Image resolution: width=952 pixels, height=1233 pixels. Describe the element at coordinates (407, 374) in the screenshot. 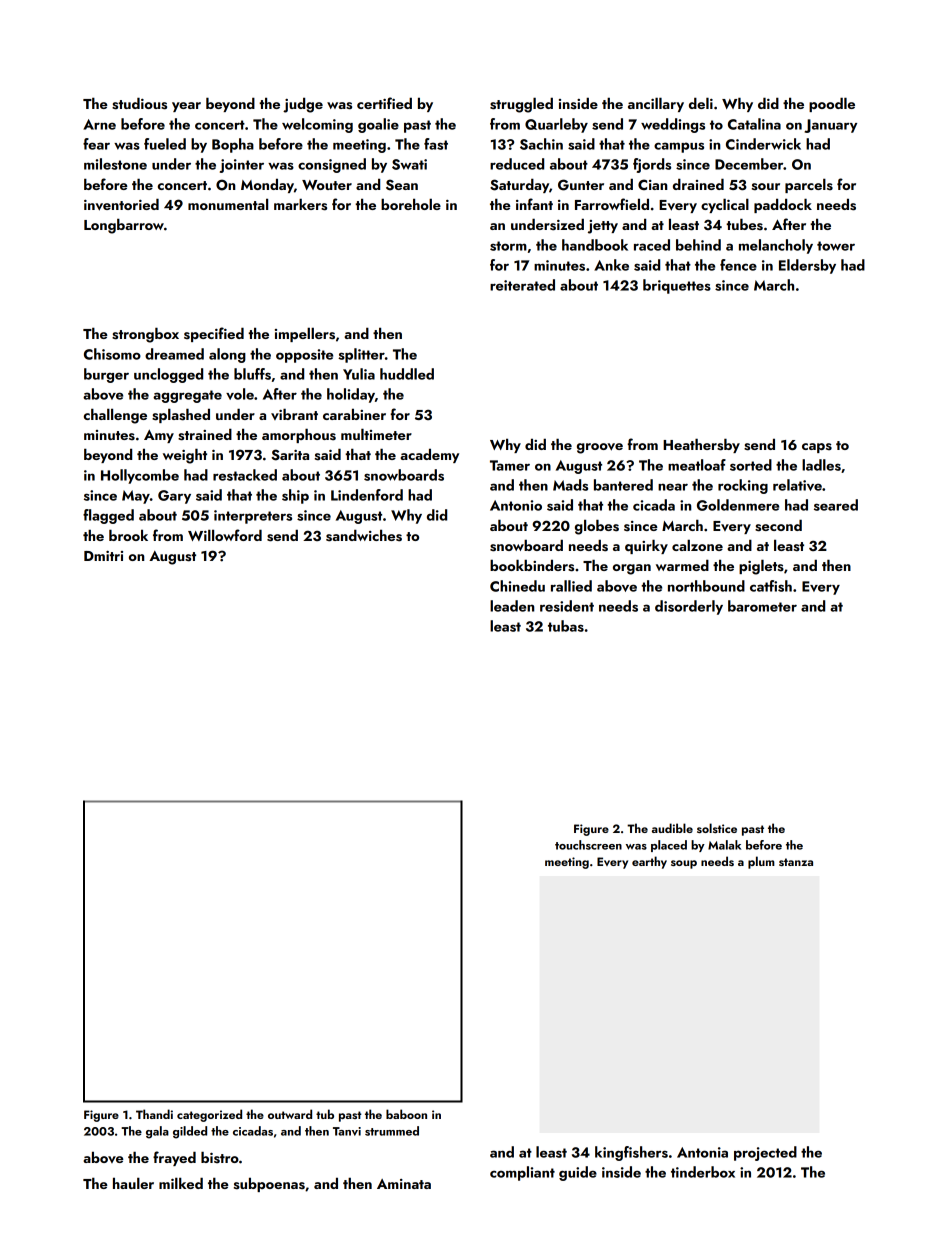

I see `huddled` at that location.
